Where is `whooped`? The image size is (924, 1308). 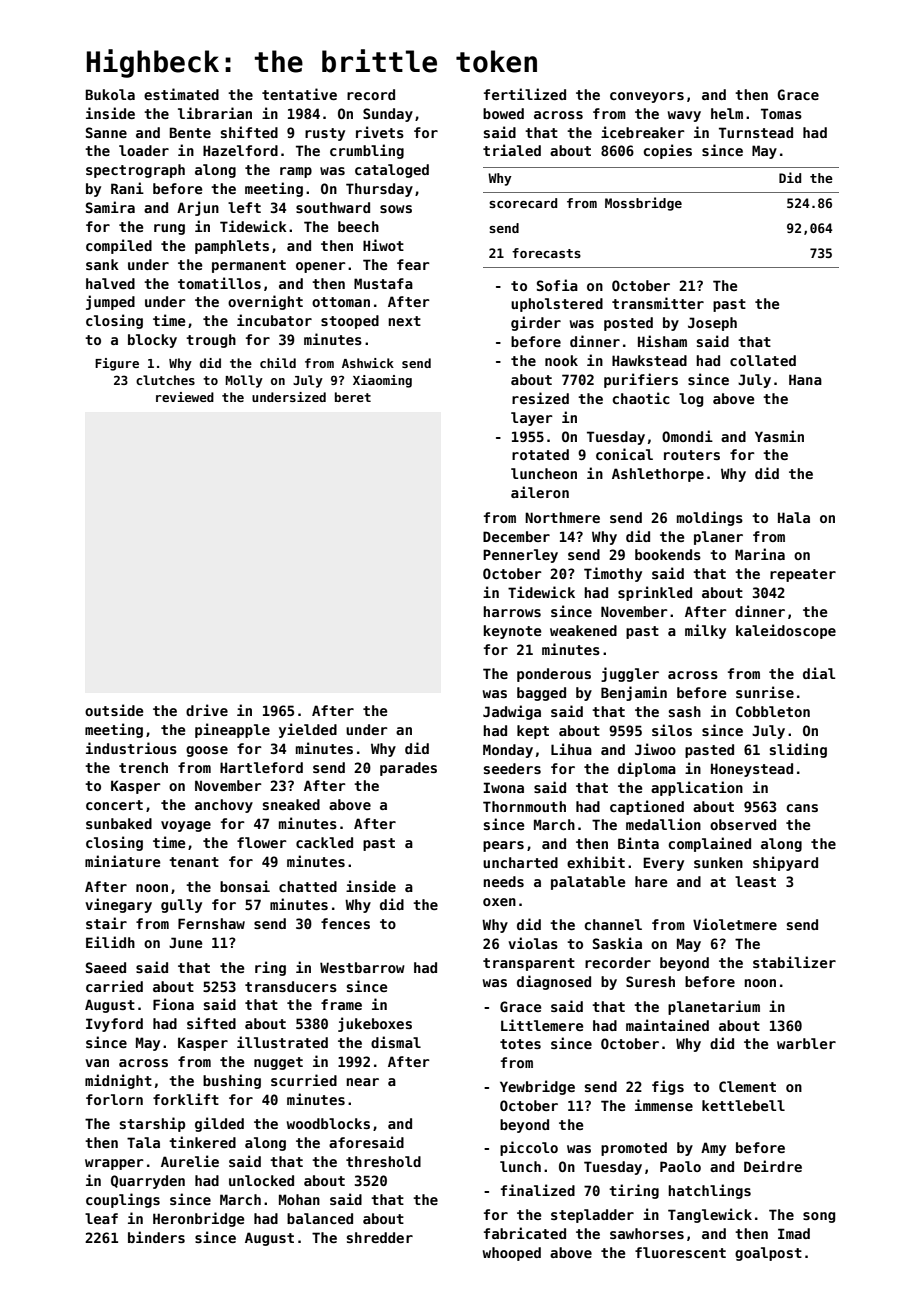
whooped is located at coordinates (512, 1254).
